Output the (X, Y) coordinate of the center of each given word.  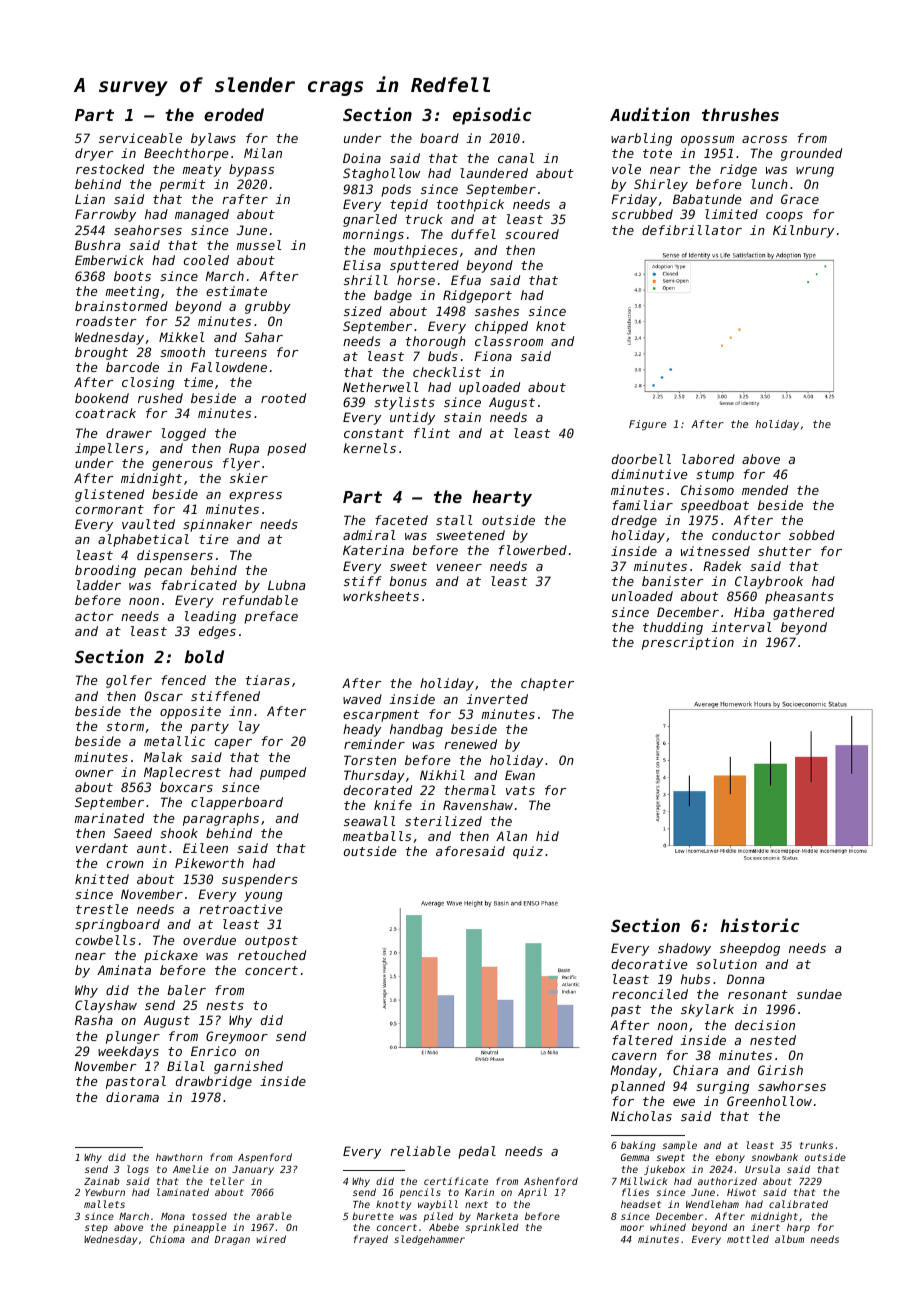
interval (741, 627)
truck (424, 219)
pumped (283, 773)
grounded (811, 154)
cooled (206, 260)
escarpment (381, 716)
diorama (132, 1097)
